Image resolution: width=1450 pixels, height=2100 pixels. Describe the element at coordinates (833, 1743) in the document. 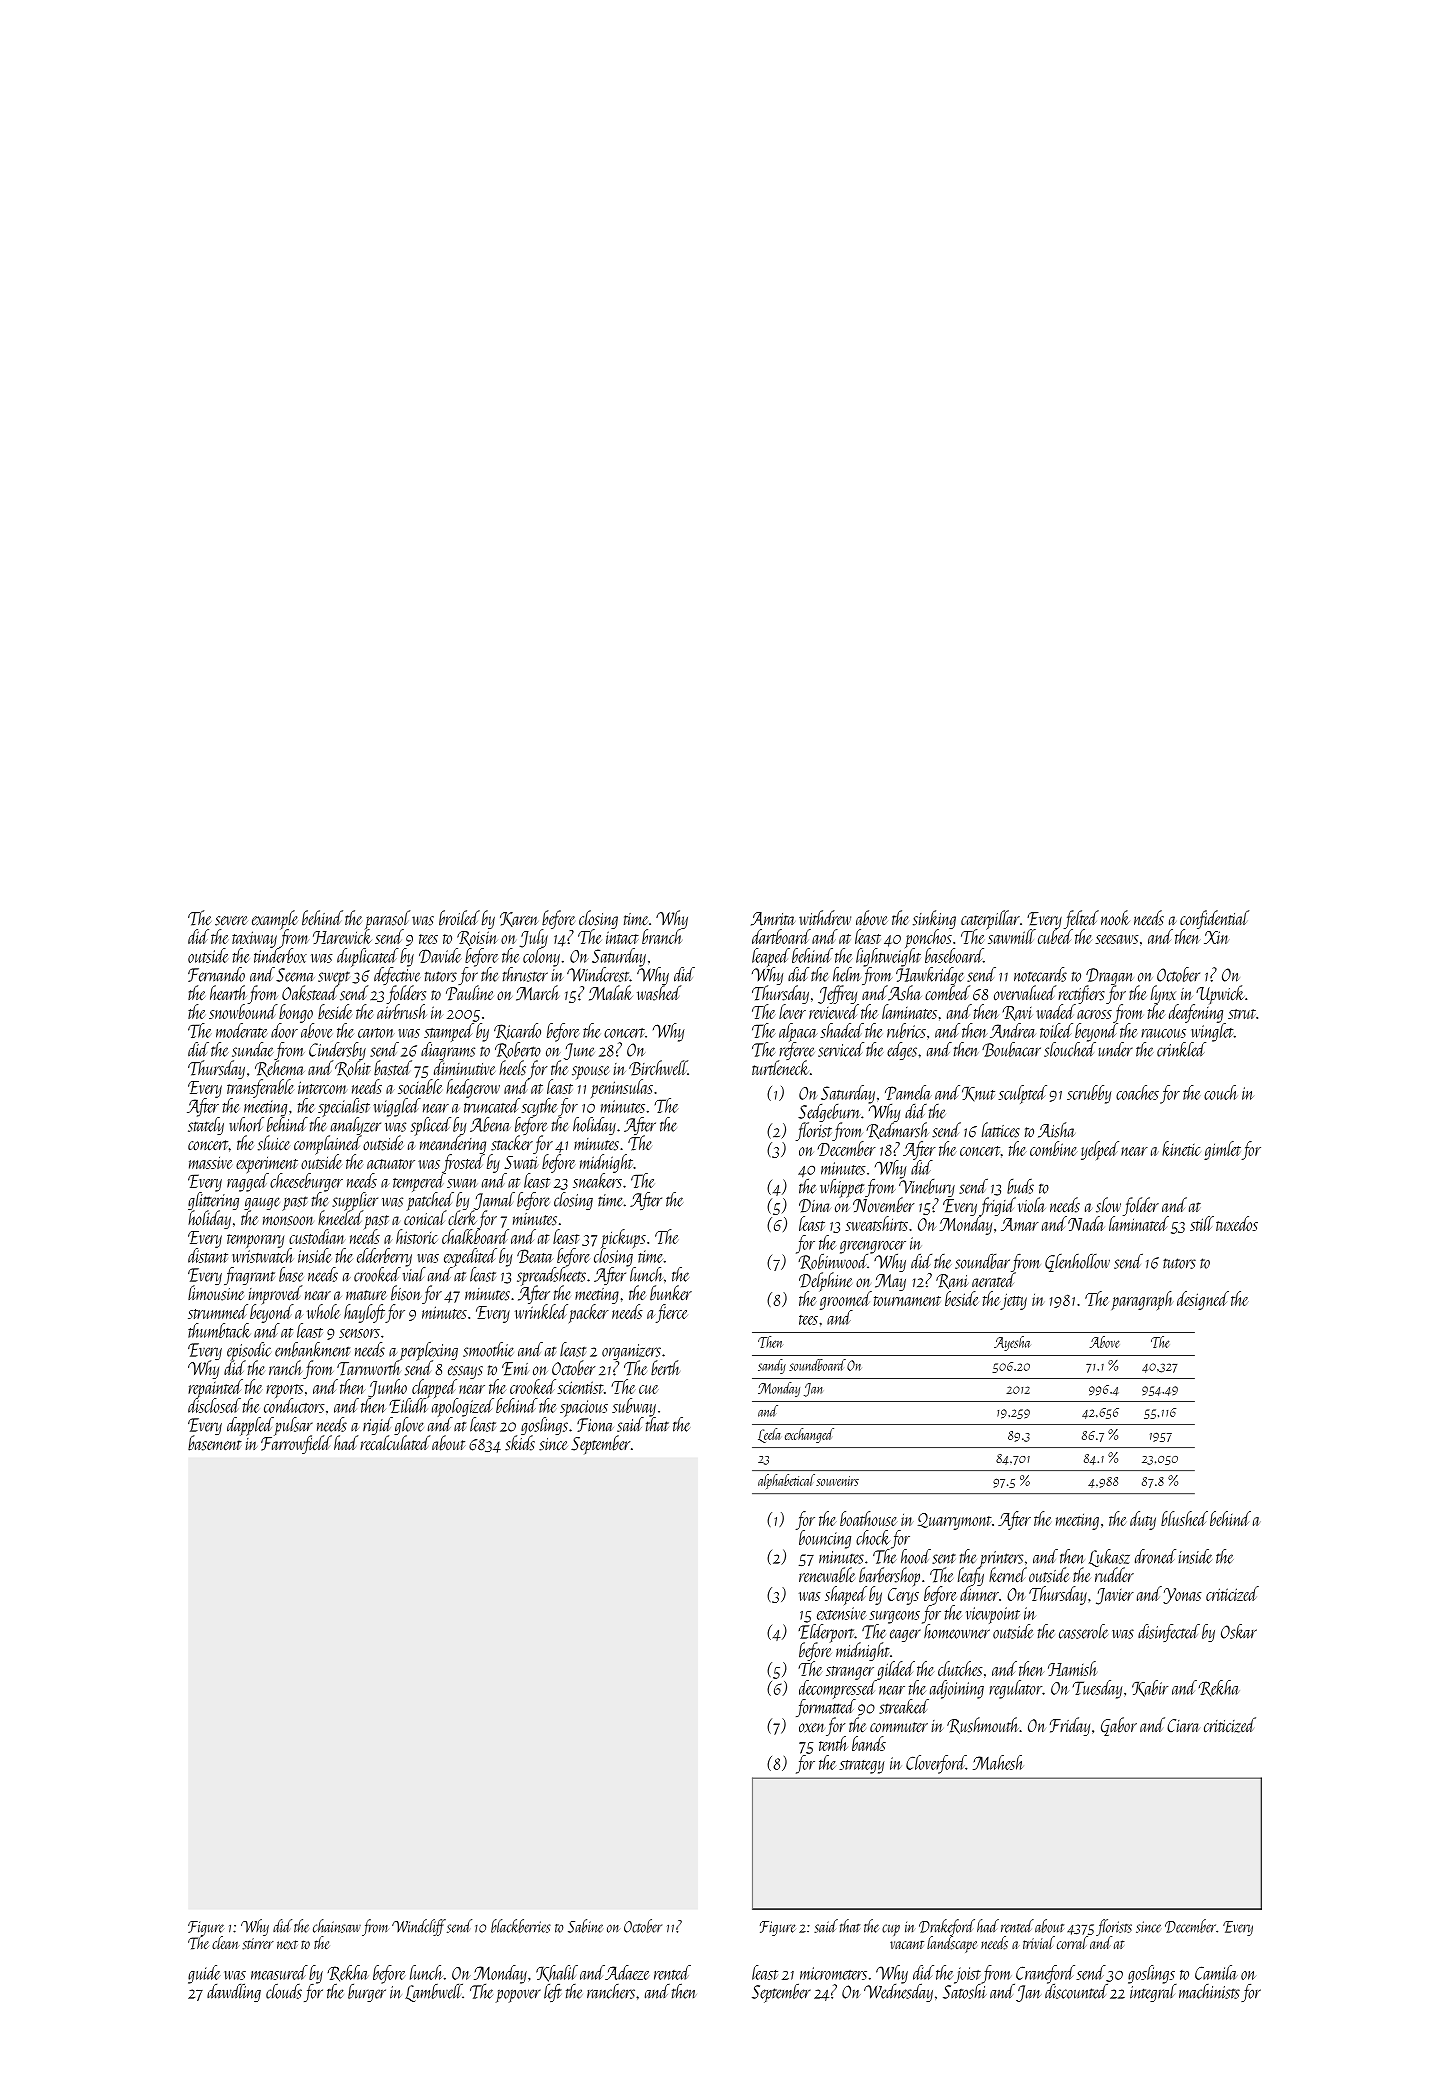

I see `tenth` at that location.
